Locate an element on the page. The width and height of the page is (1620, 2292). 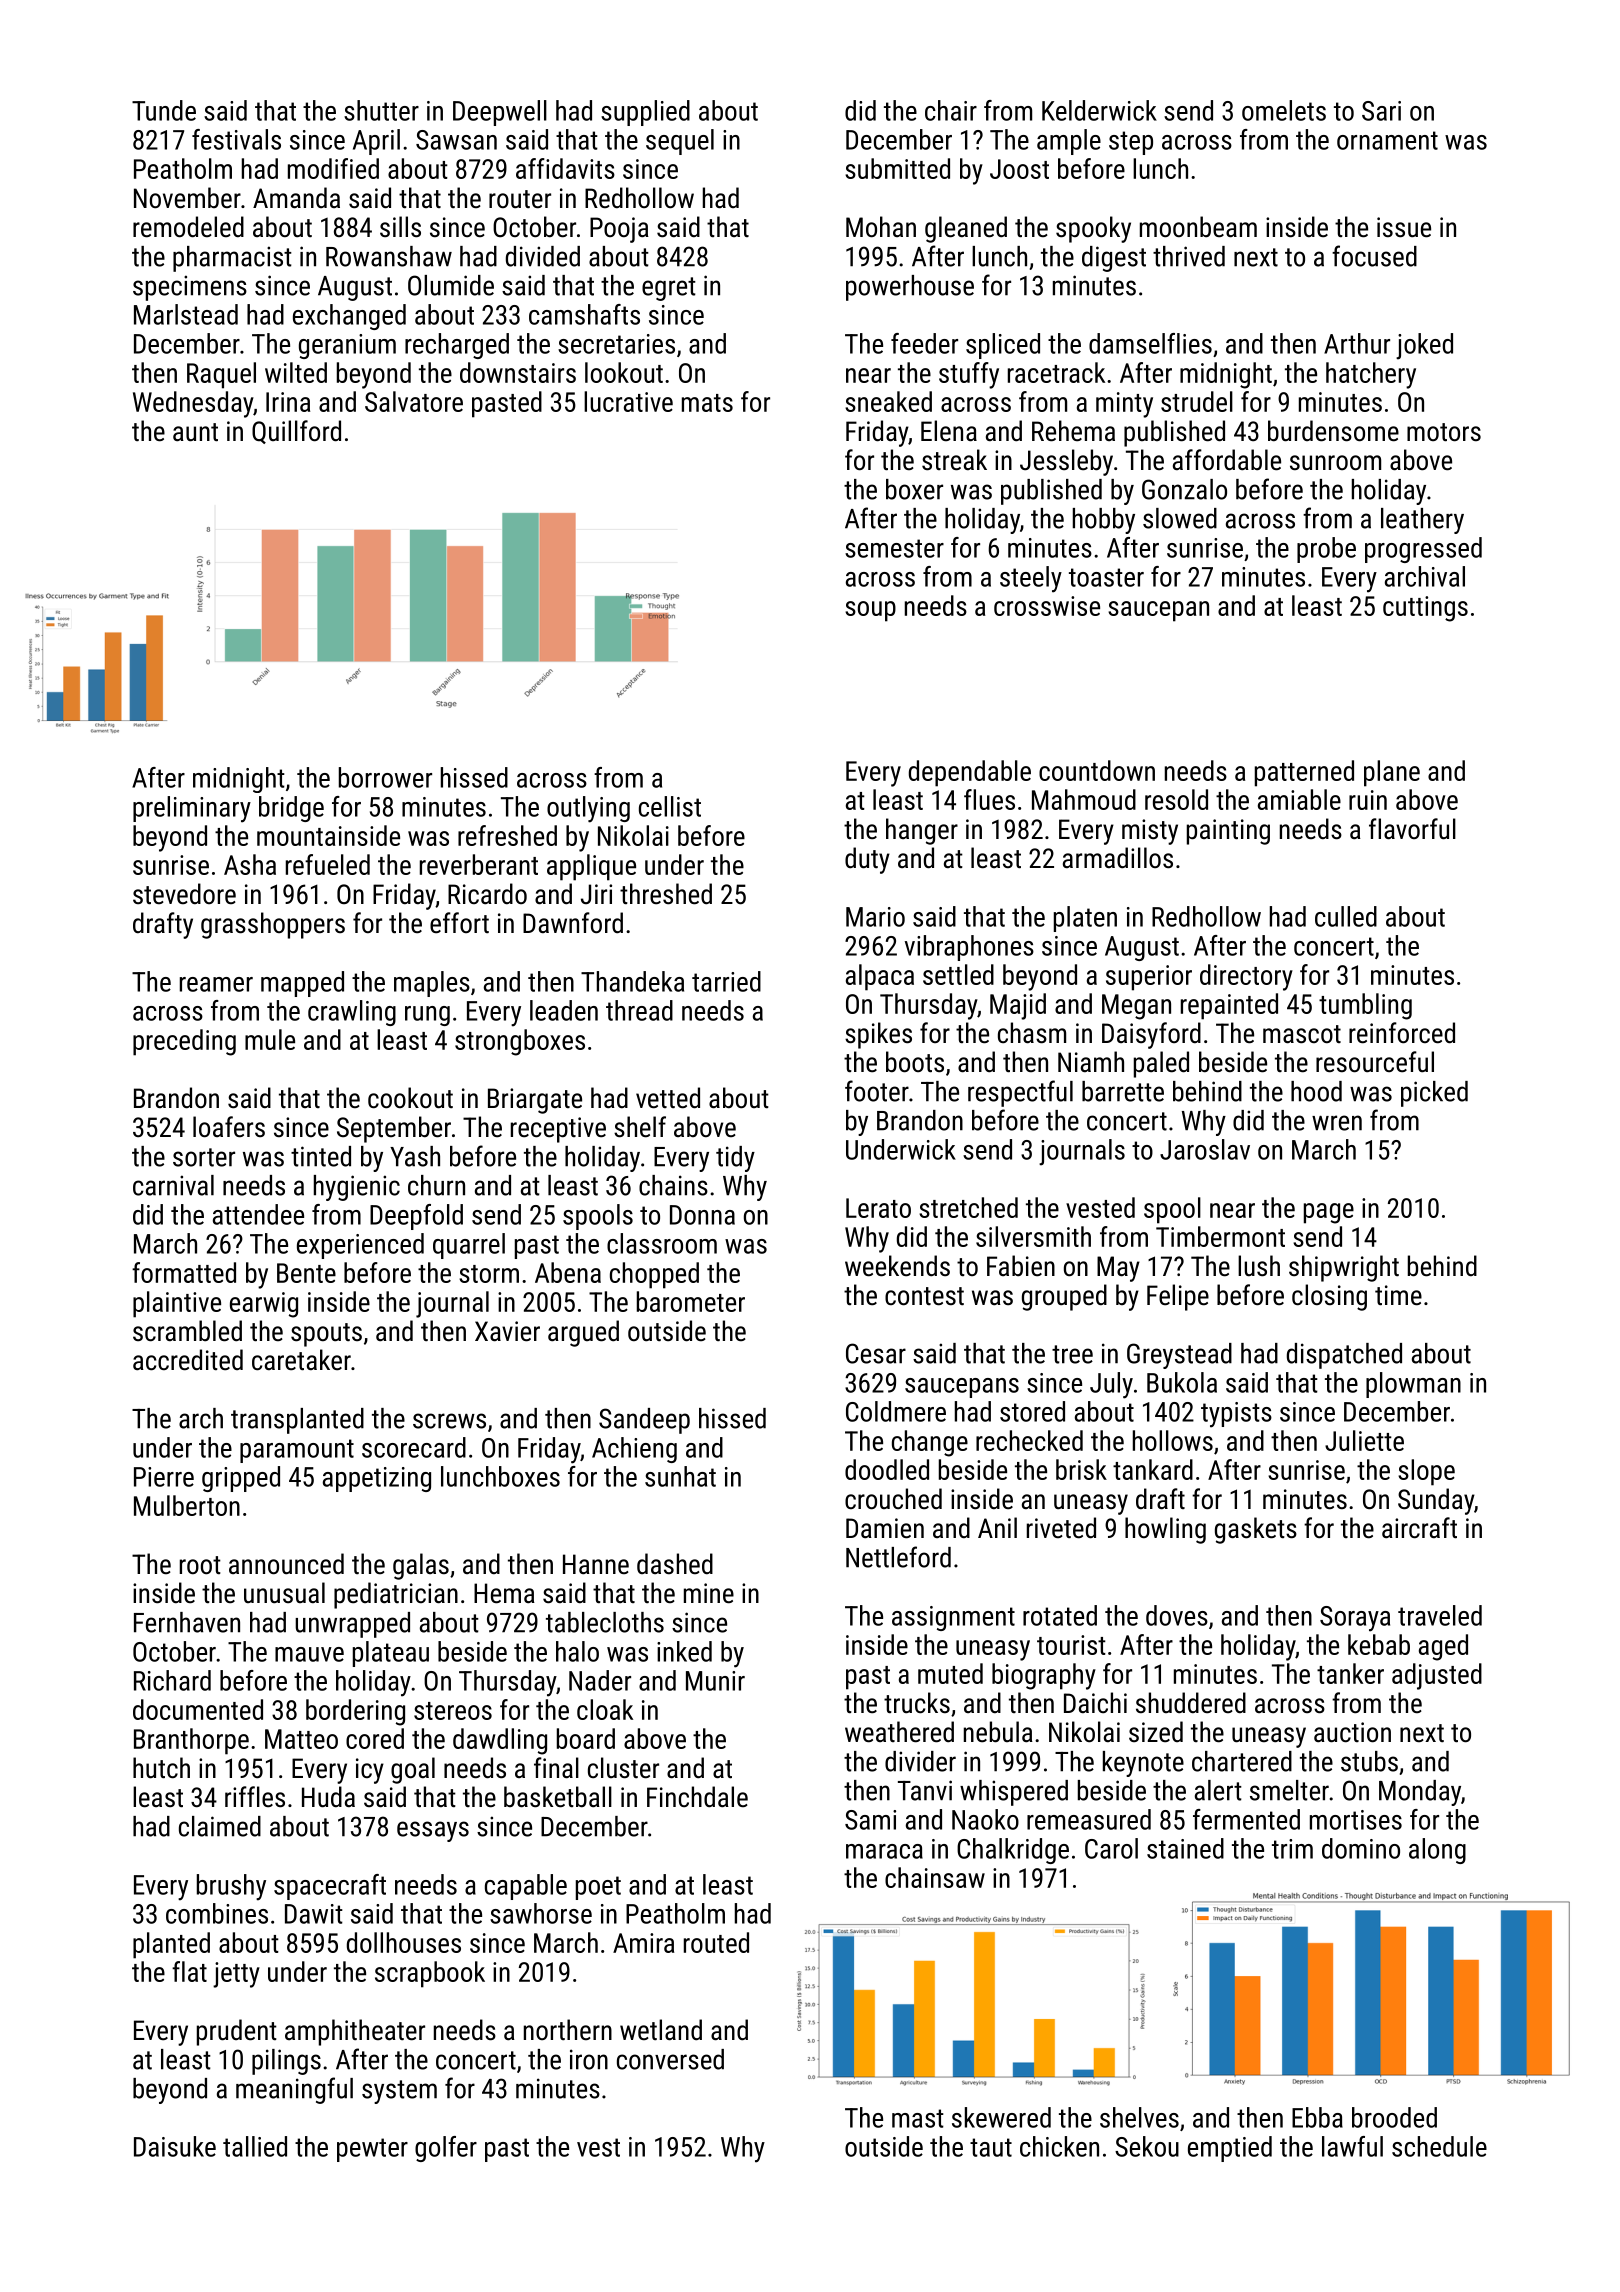
schedule is located at coordinates (1439, 2146).
